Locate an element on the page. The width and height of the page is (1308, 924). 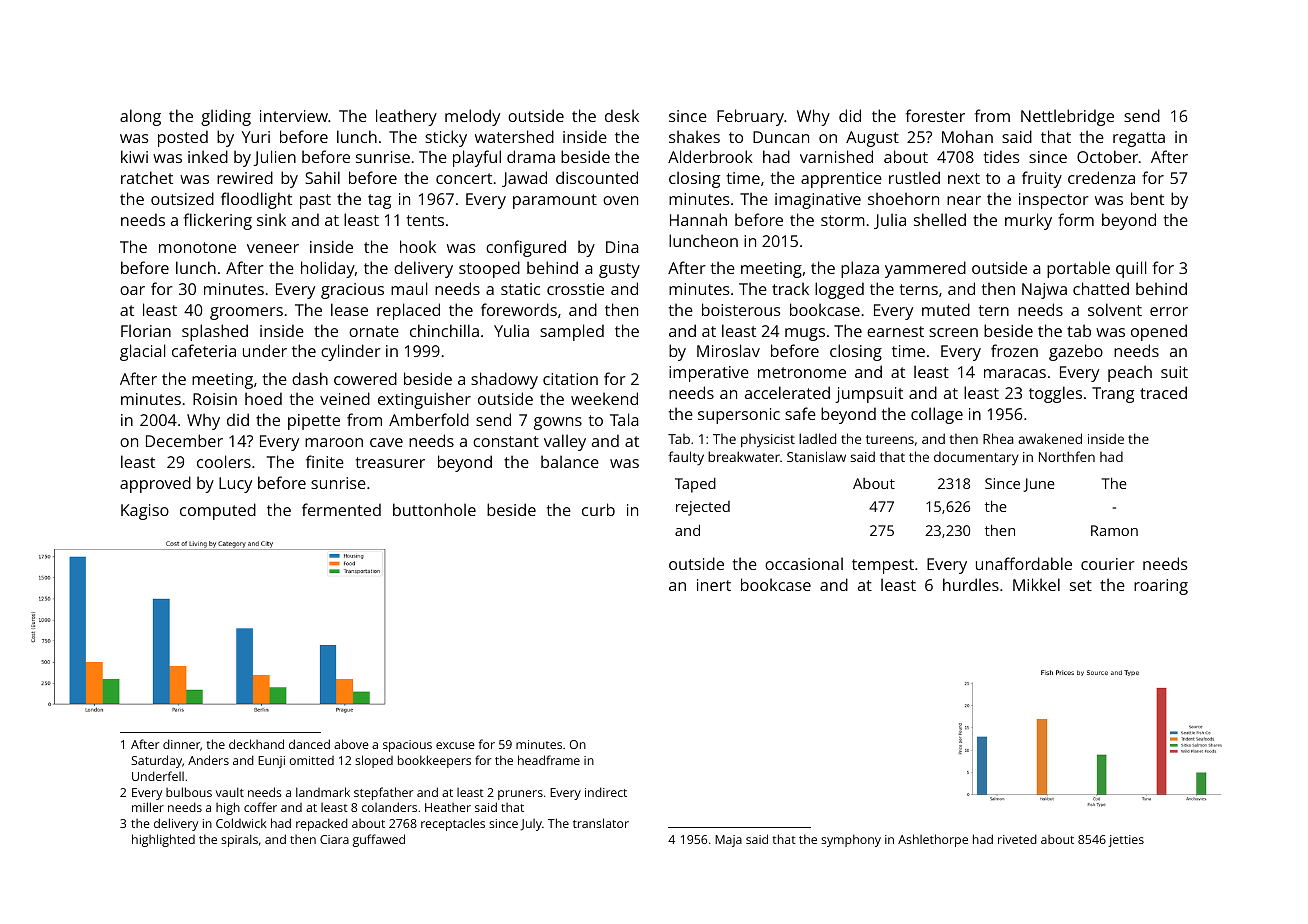
dinner is located at coordinates (182, 745).
